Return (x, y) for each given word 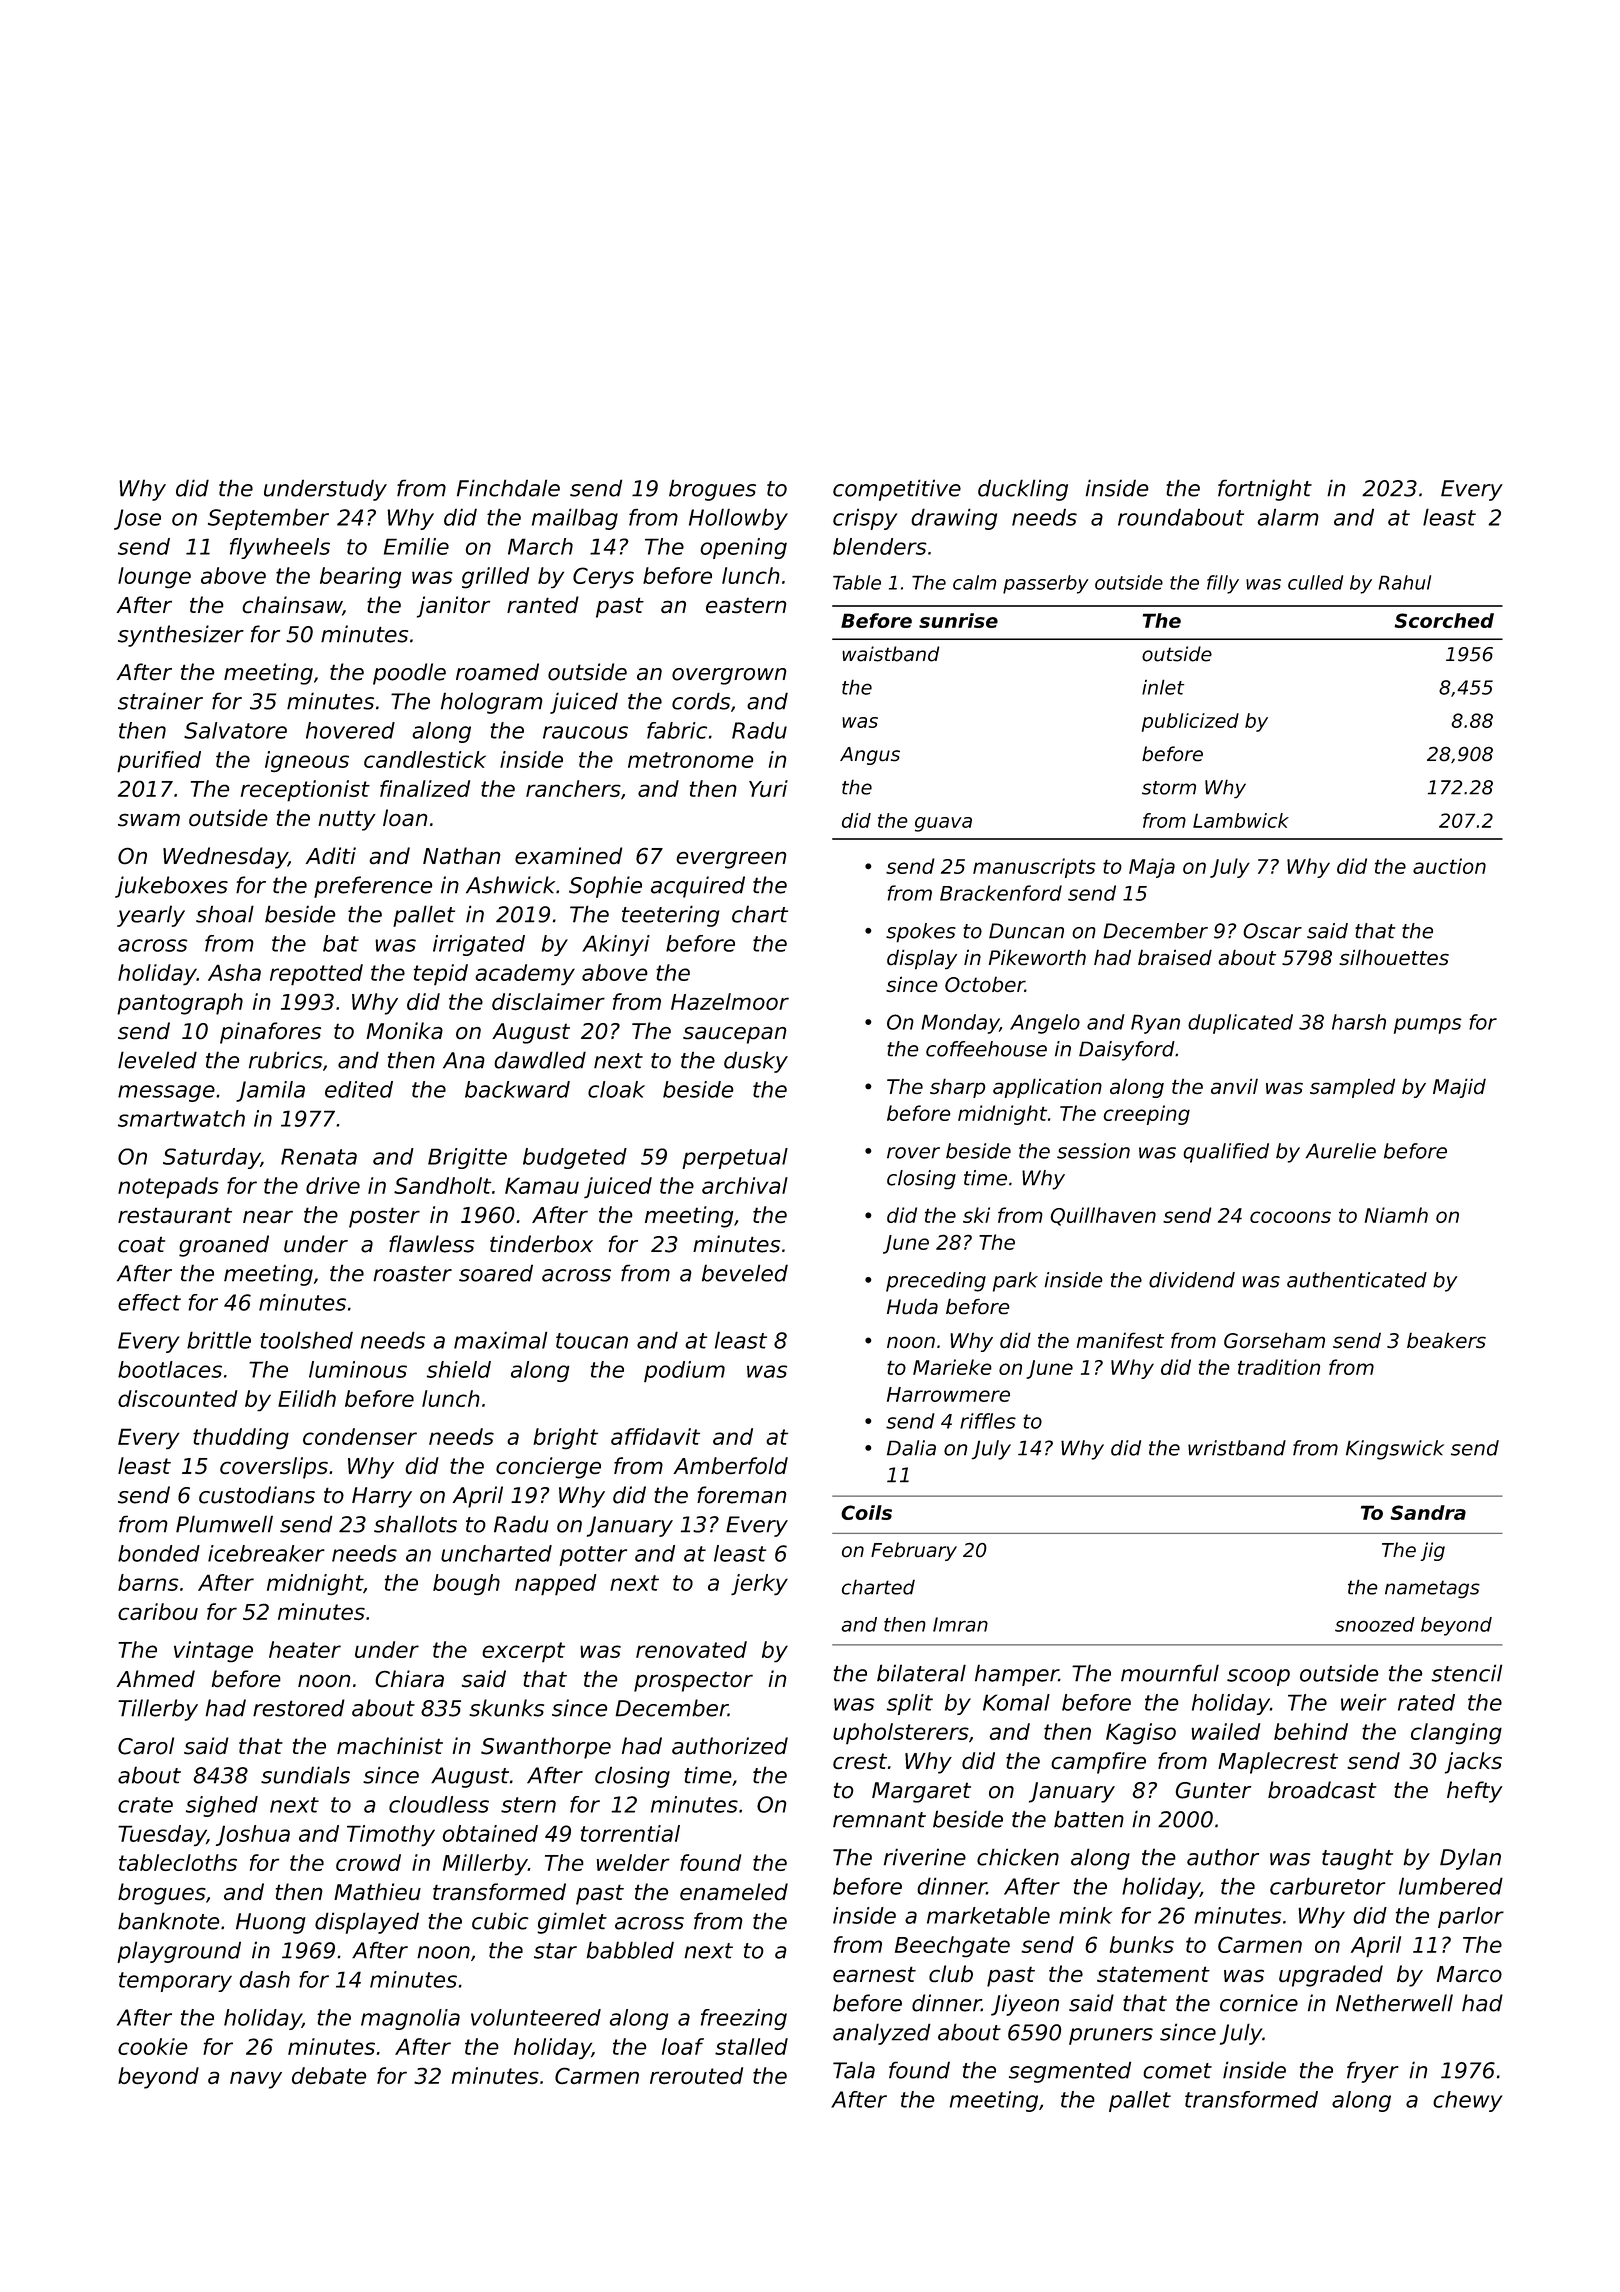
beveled (745, 1273)
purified (159, 762)
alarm (1288, 517)
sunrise (958, 620)
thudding (241, 1438)
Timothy (391, 1835)
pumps (1428, 1026)
